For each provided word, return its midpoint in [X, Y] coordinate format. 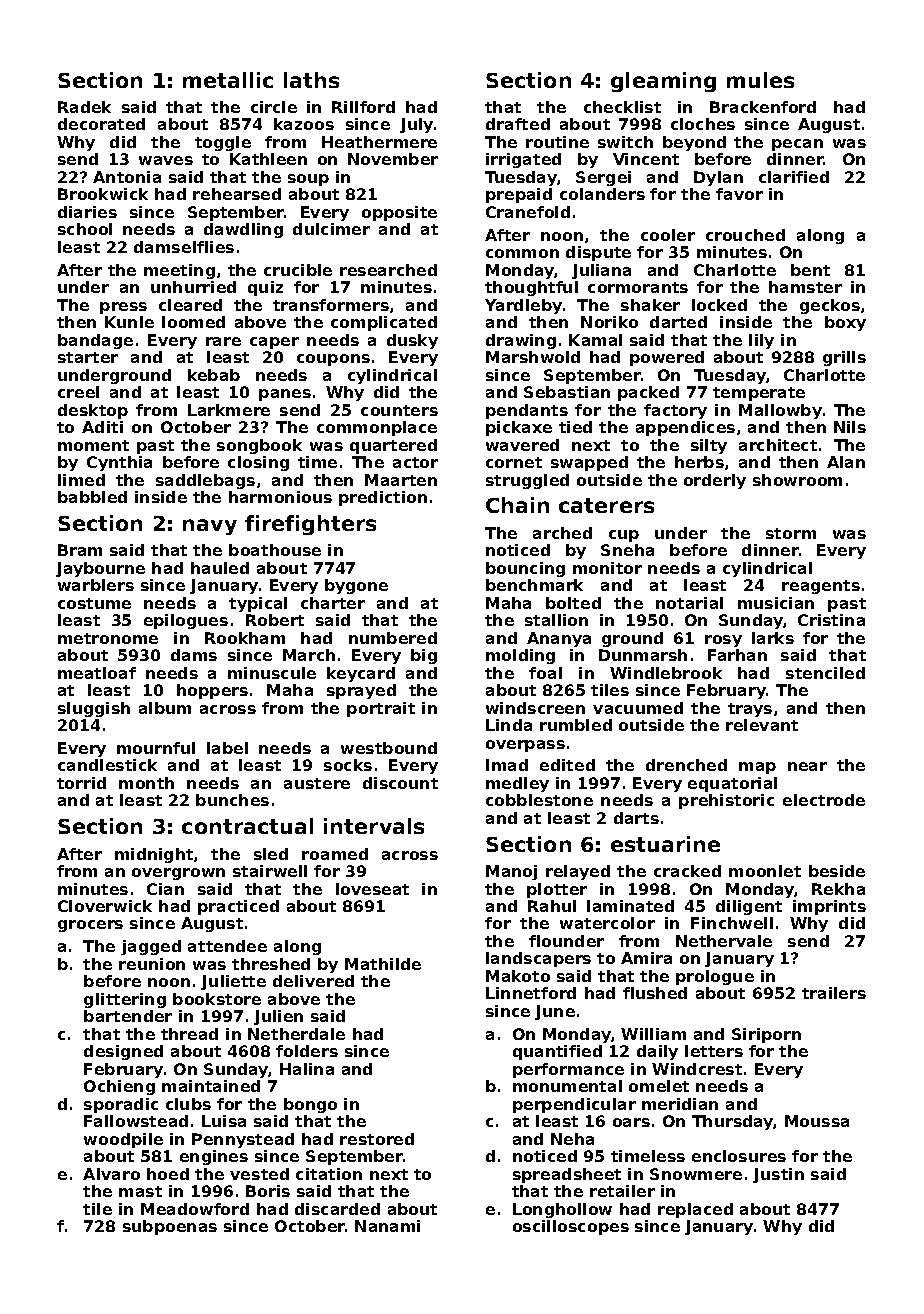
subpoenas [170, 1227]
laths [311, 80]
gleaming [663, 82]
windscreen [535, 708]
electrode [824, 800]
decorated [101, 124]
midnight [154, 855]
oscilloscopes [571, 1227]
